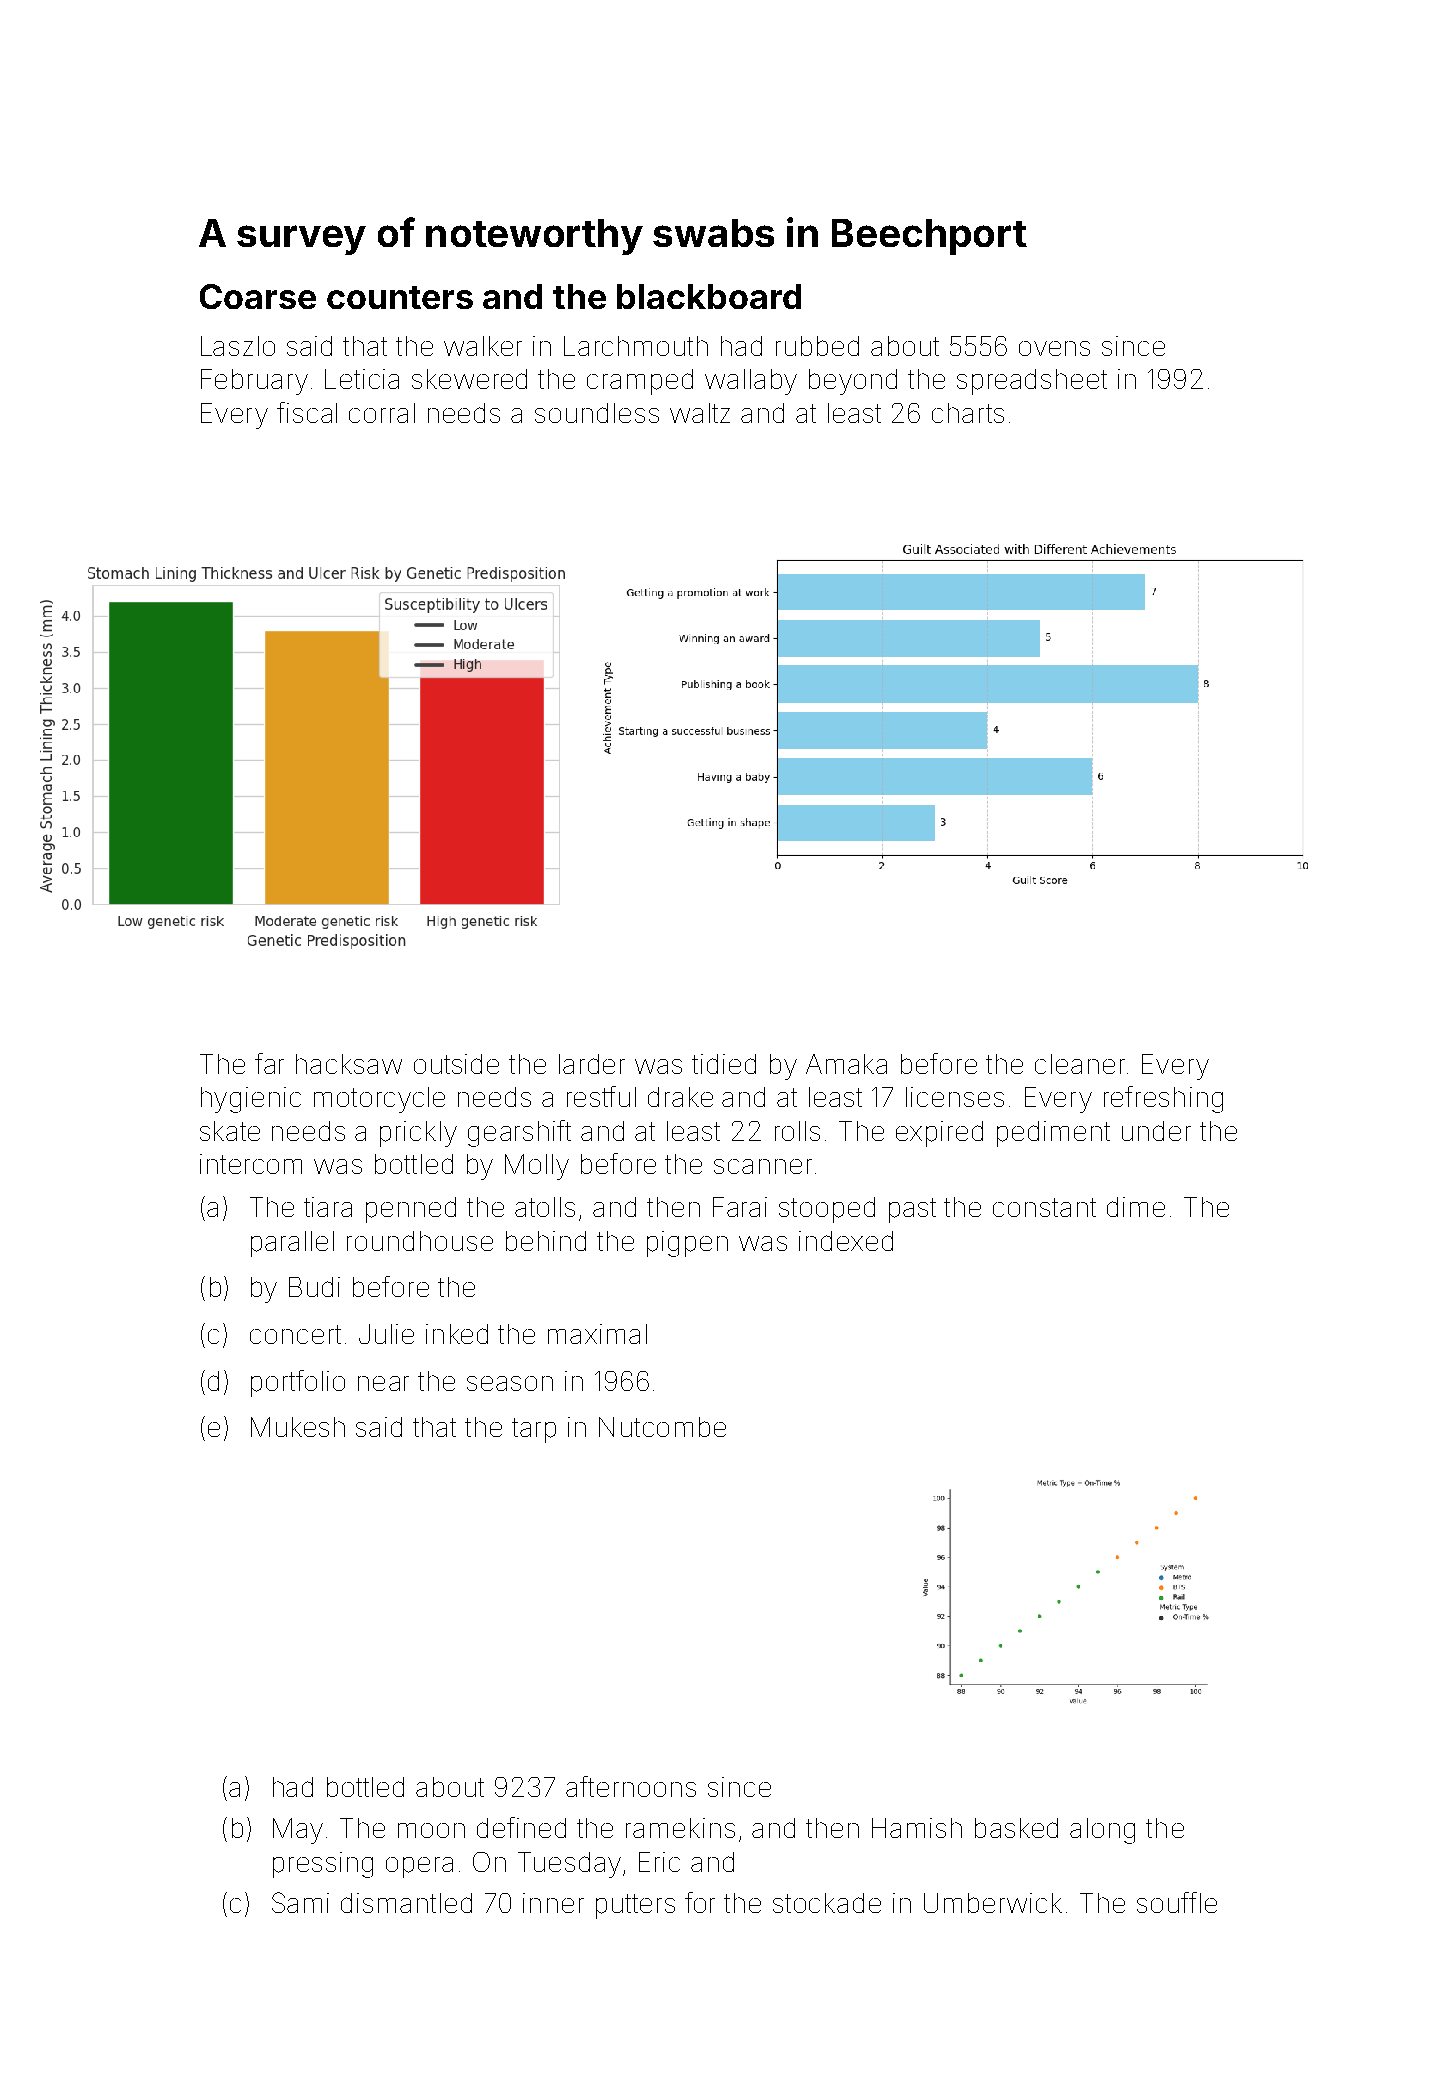 The width and height of the screenshot is (1450, 2100). What do you see at coordinates (1163, 1099) in the screenshot?
I see `refreshing` at bounding box center [1163, 1099].
